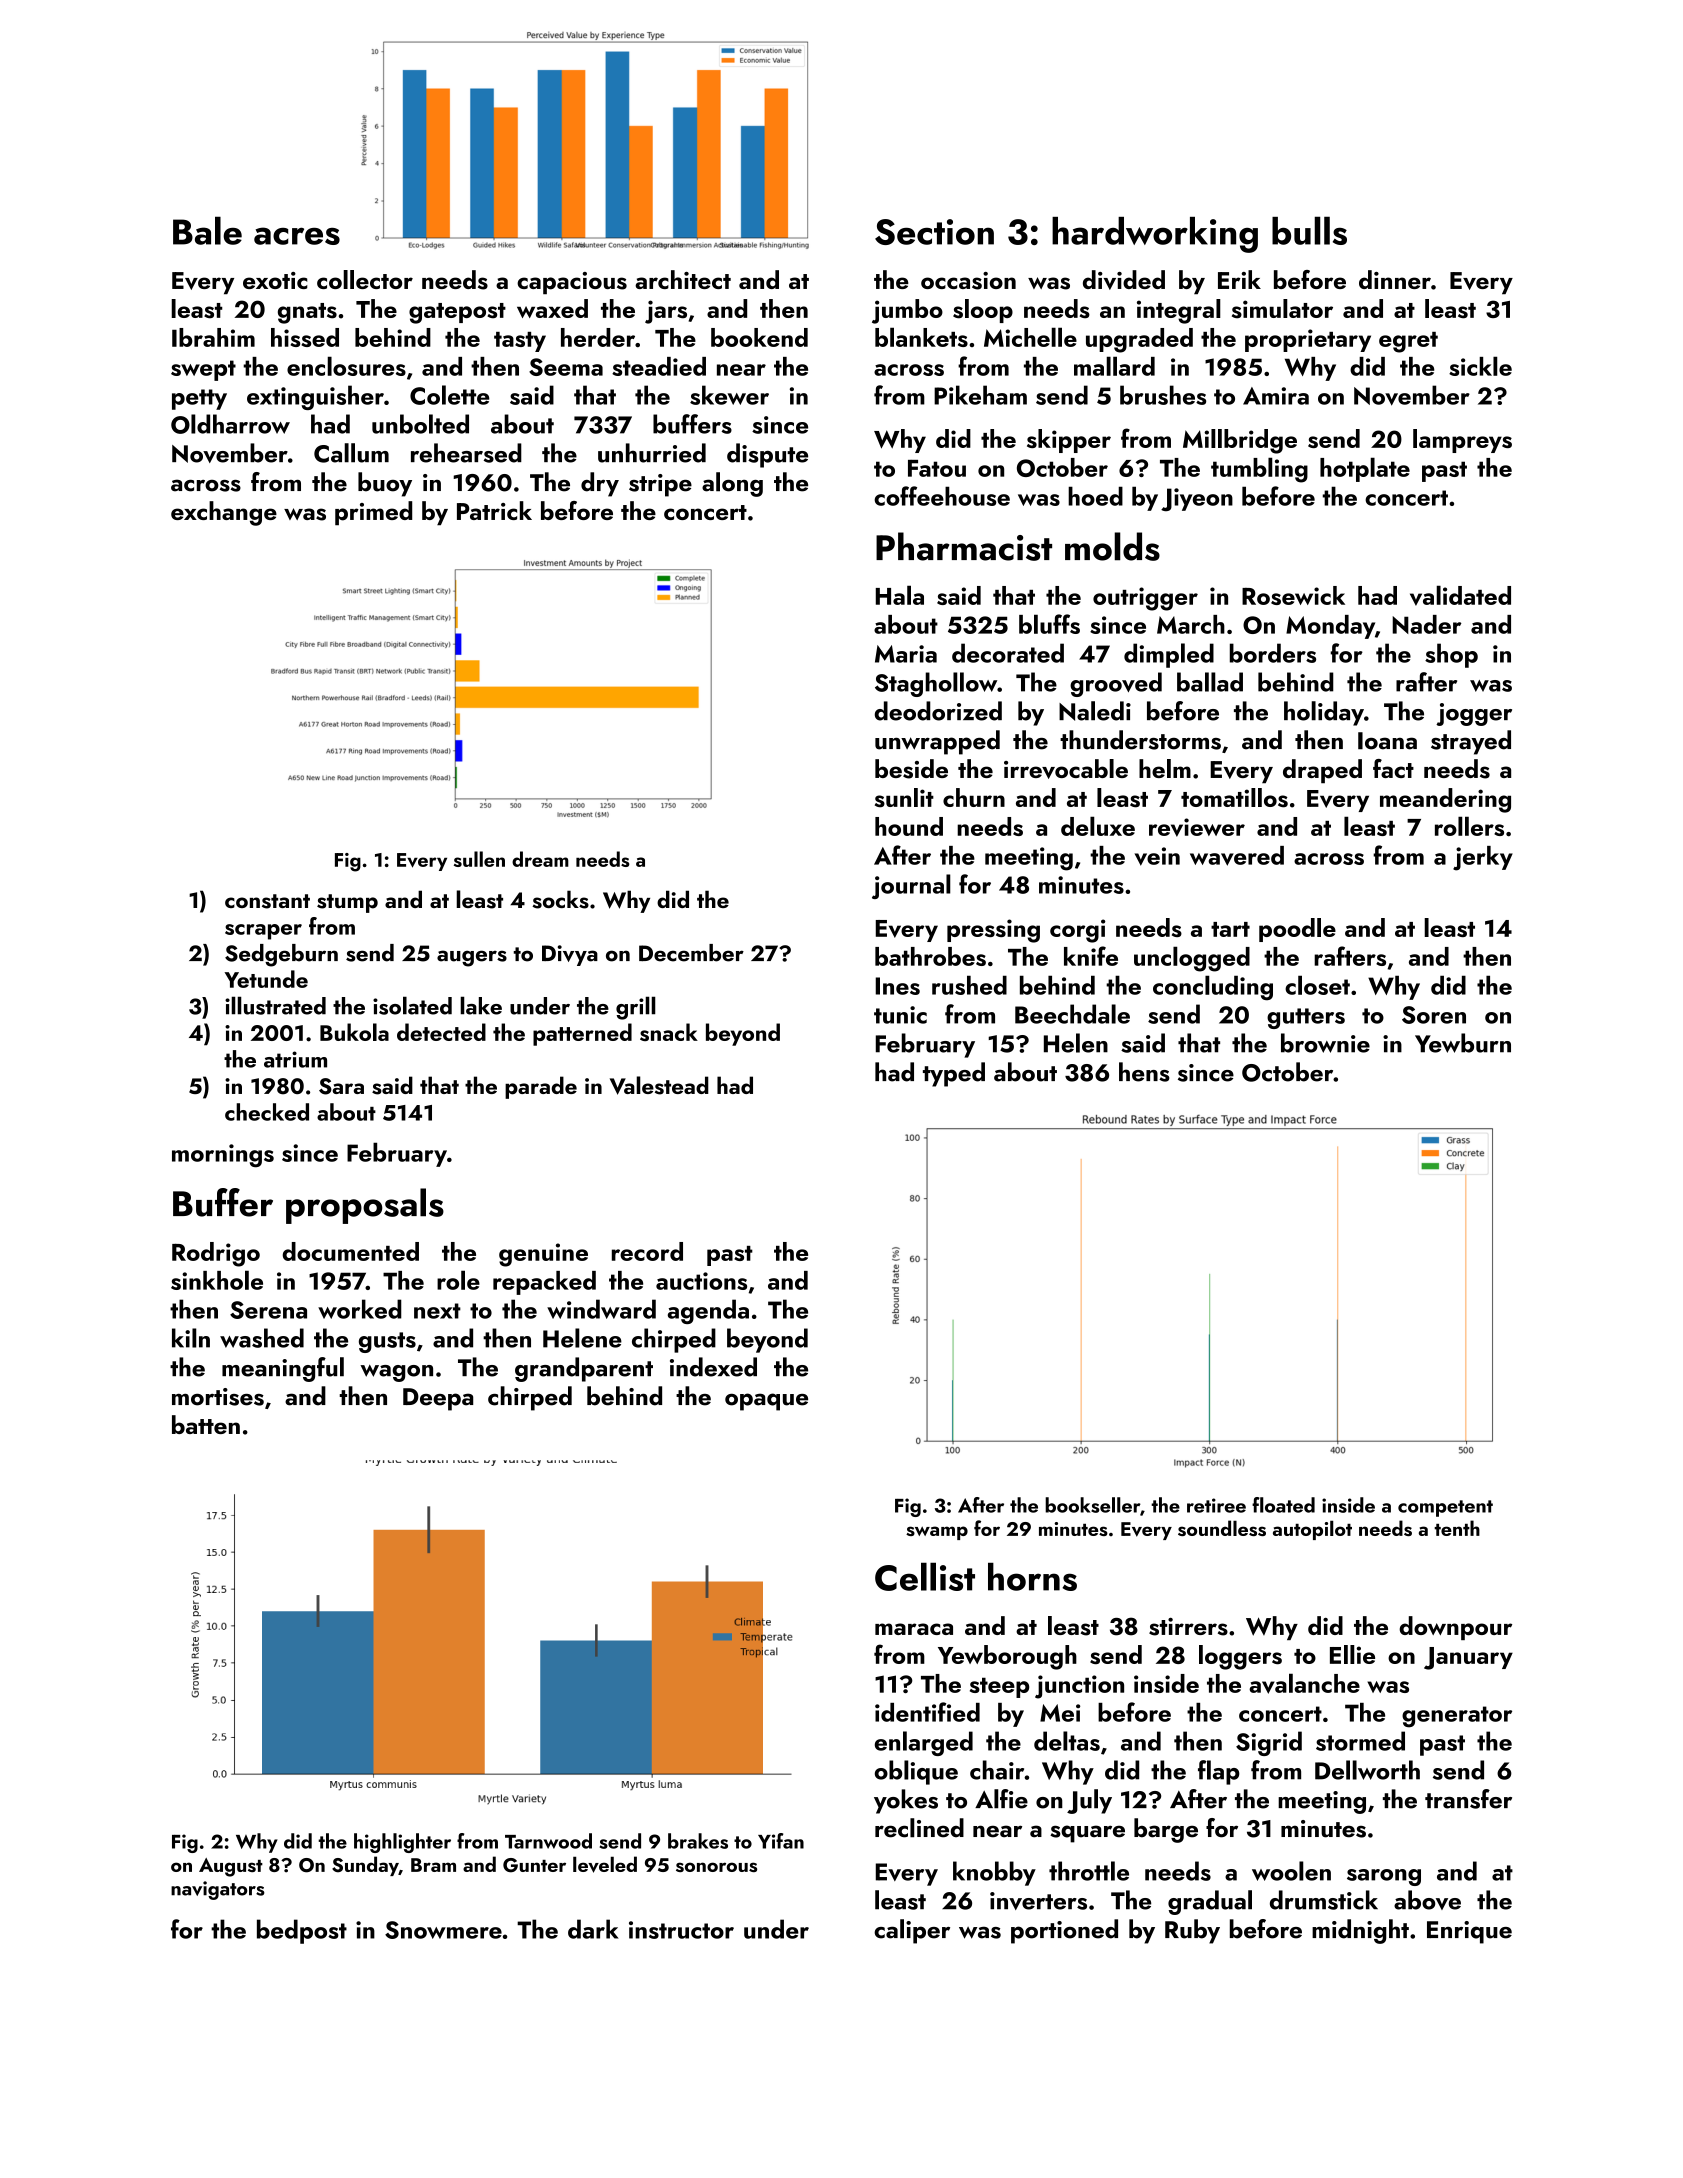 The image size is (1683, 2178). Describe the element at coordinates (974, 797) in the screenshot. I see `churn` at that location.
